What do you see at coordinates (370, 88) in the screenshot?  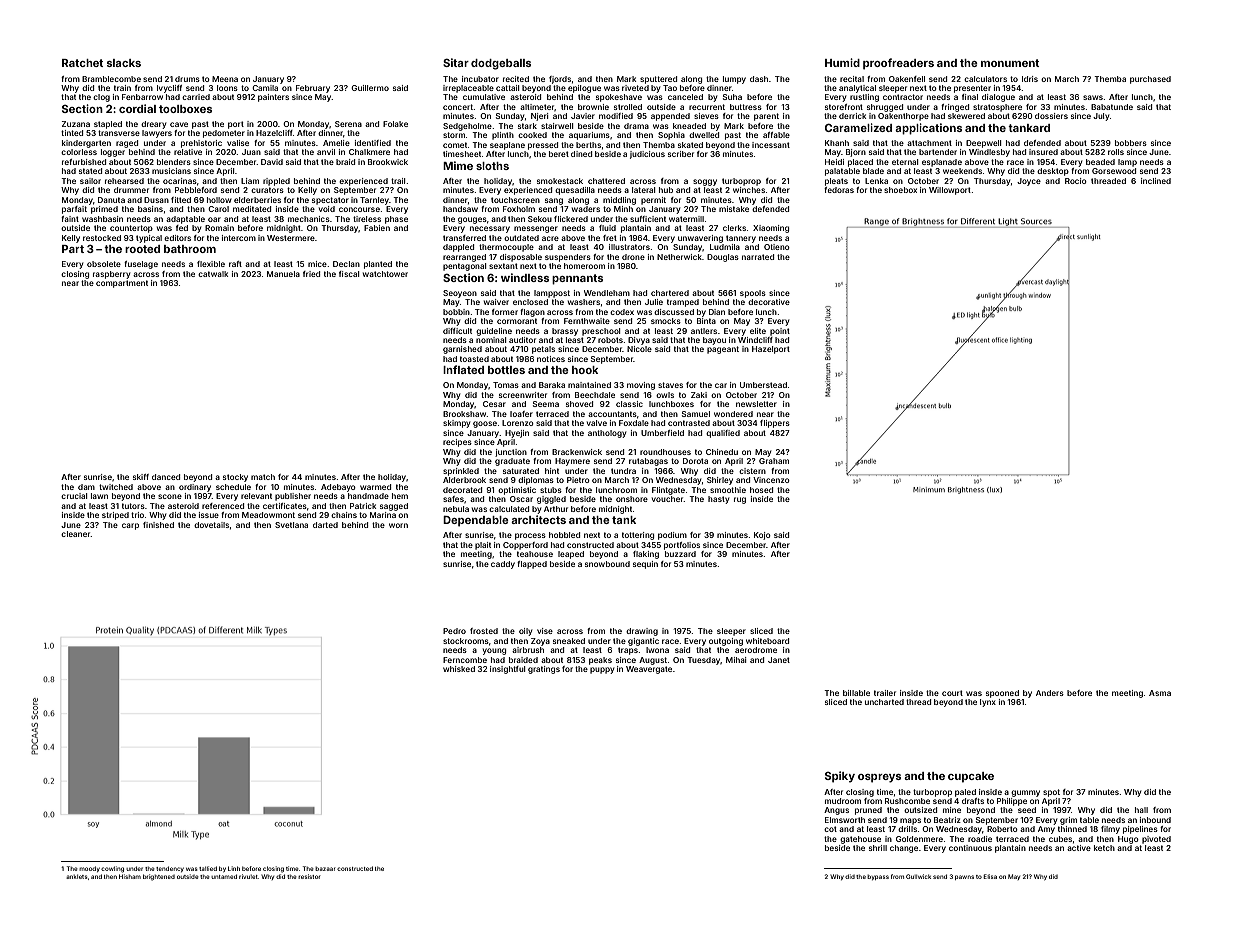 I see `Guillermo` at bounding box center [370, 88].
